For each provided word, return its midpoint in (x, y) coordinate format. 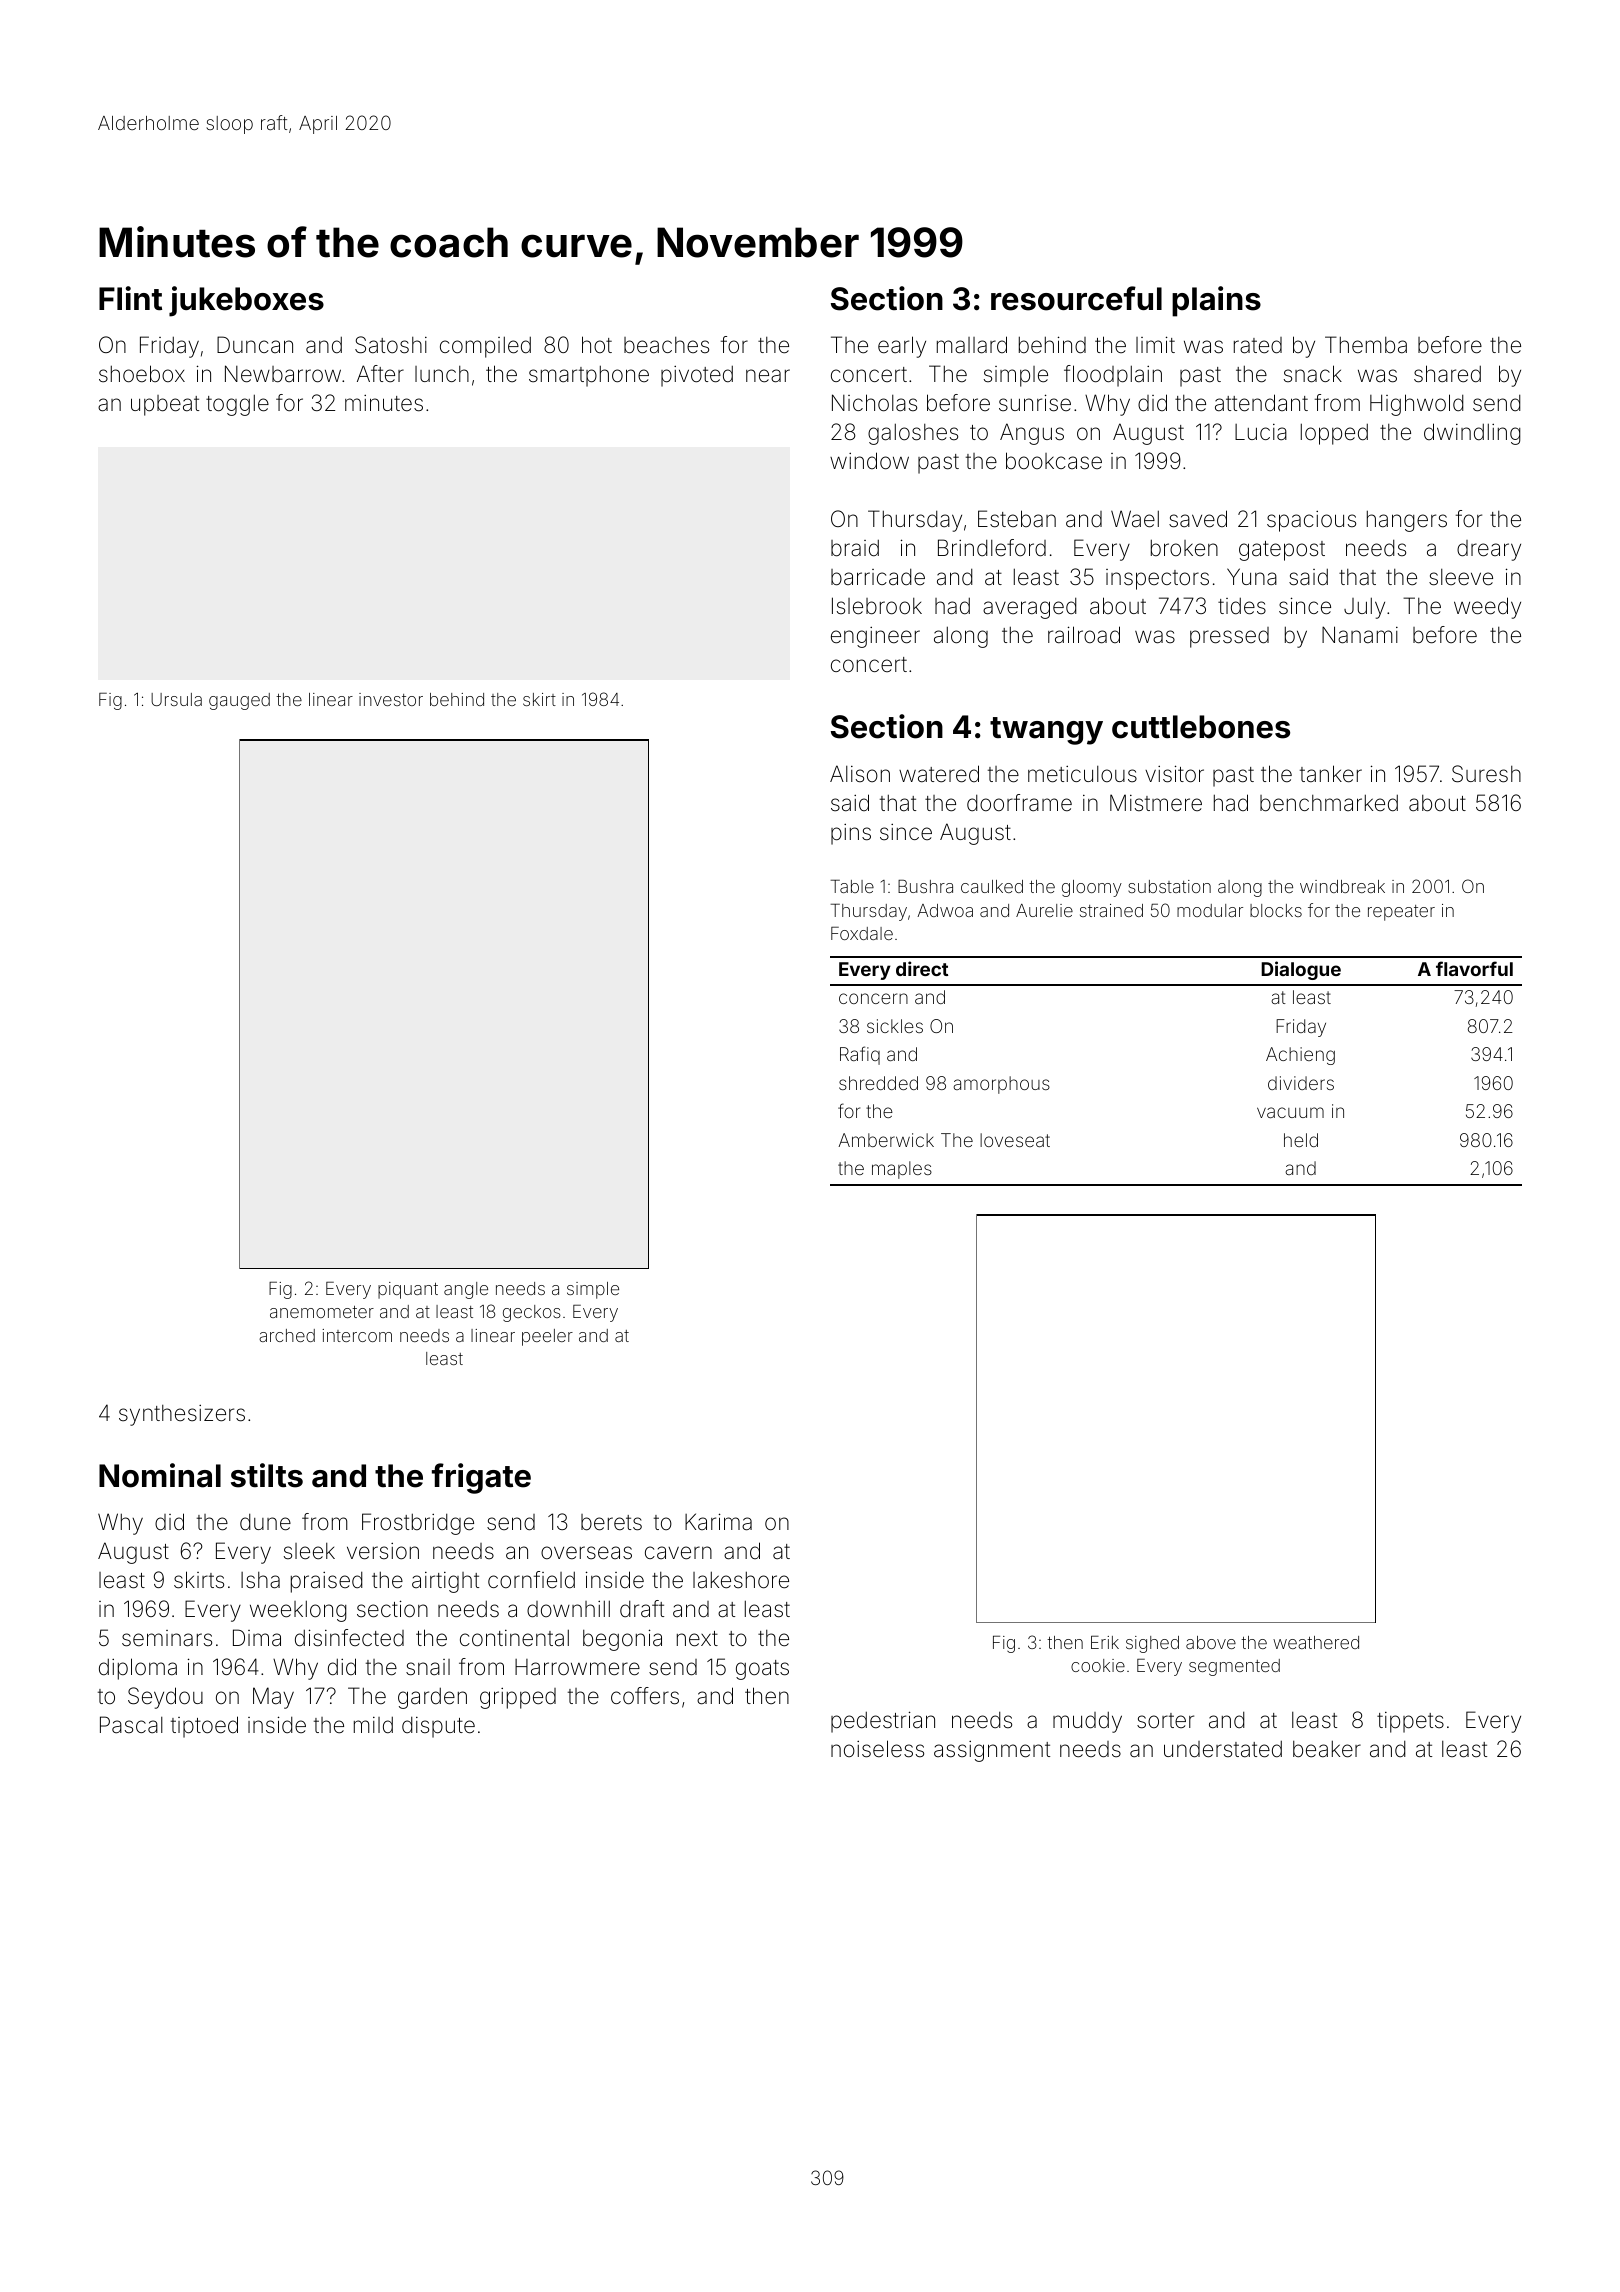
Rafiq (860, 1055)
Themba (1366, 345)
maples (902, 1170)
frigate (481, 1478)
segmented (1234, 1667)
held (1301, 1140)
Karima (718, 1522)
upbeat (165, 405)
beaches (666, 345)
